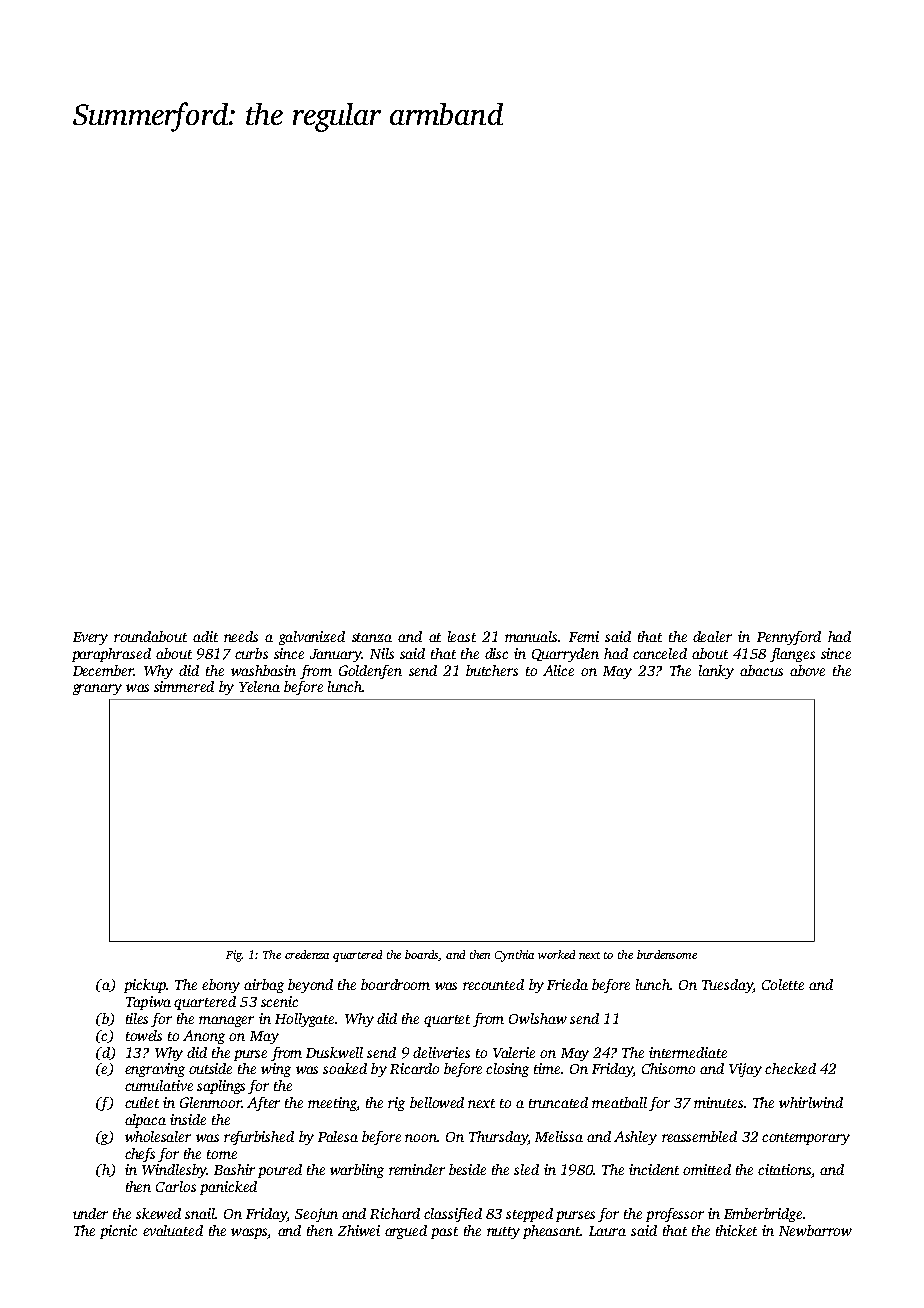 This image has height=1308, width=924. Describe the element at coordinates (118, 1232) in the image. I see `picnic` at that location.
